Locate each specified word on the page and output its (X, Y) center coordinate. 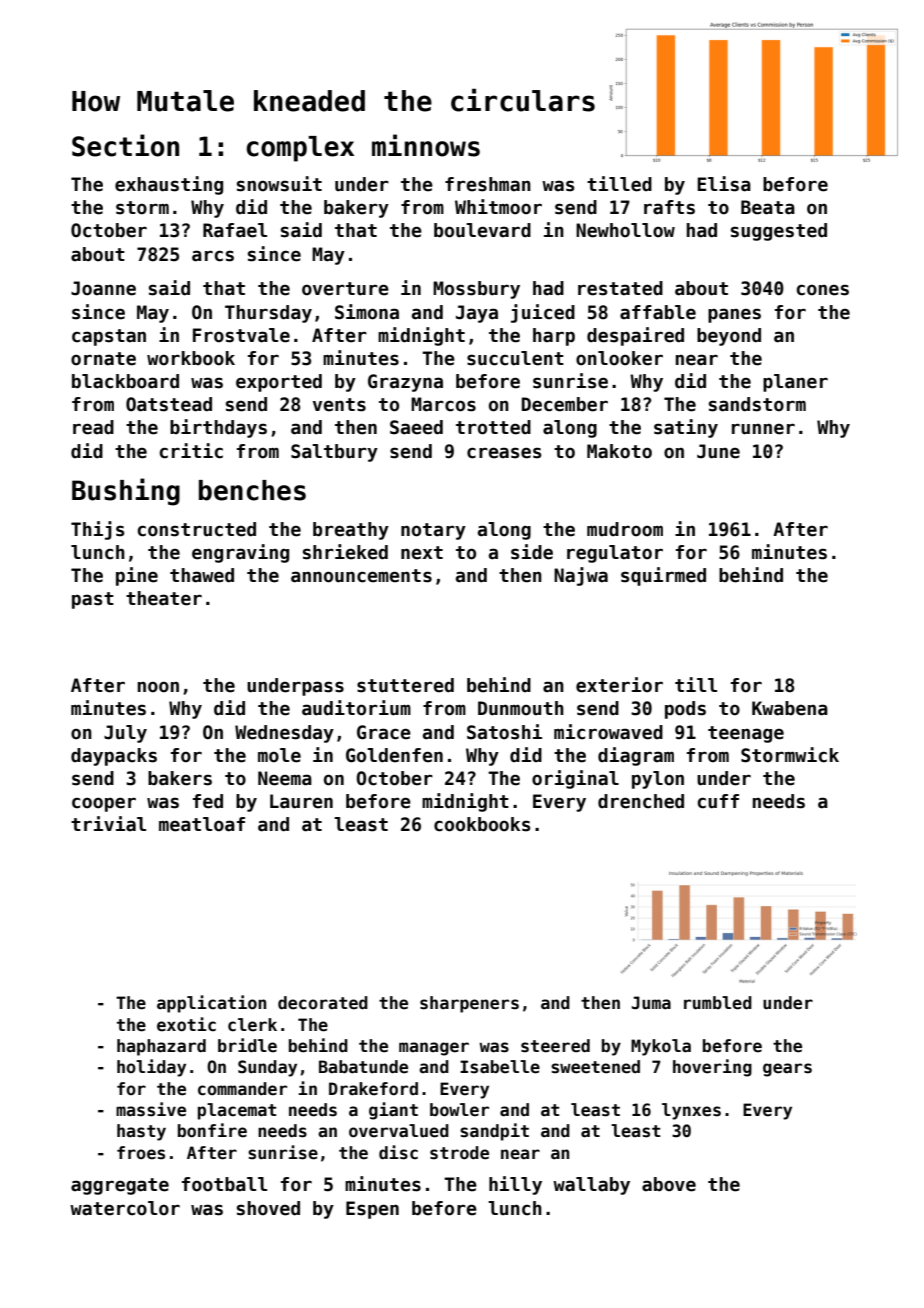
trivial (108, 824)
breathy (351, 531)
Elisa (724, 184)
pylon (658, 780)
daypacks (114, 757)
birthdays (218, 428)
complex (300, 149)
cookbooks (482, 824)
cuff (718, 801)
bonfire (212, 1130)
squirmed (663, 576)
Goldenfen (394, 755)
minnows (426, 145)
